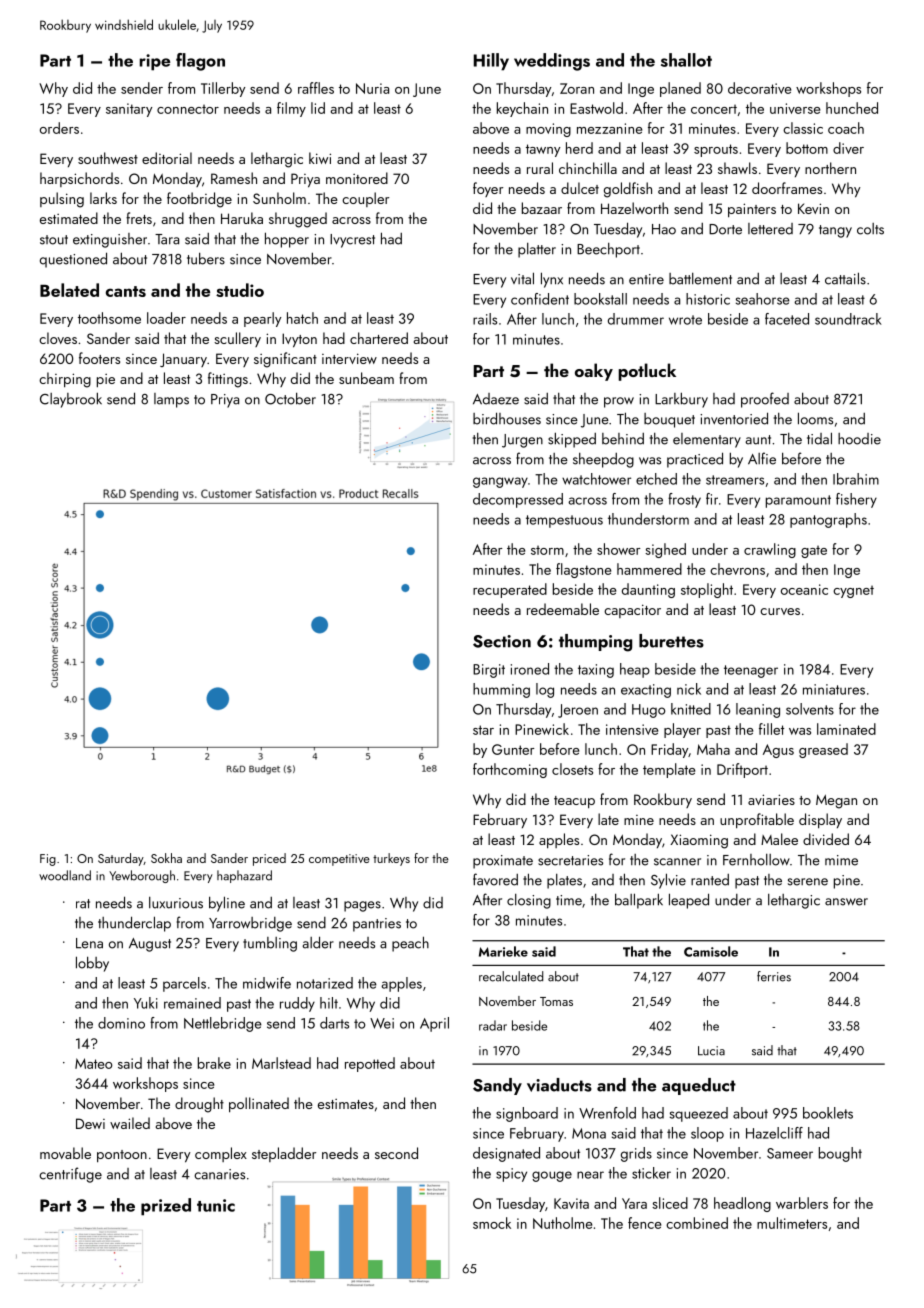  Describe the element at coordinates (780, 611) in the image. I see `curves` at that location.
